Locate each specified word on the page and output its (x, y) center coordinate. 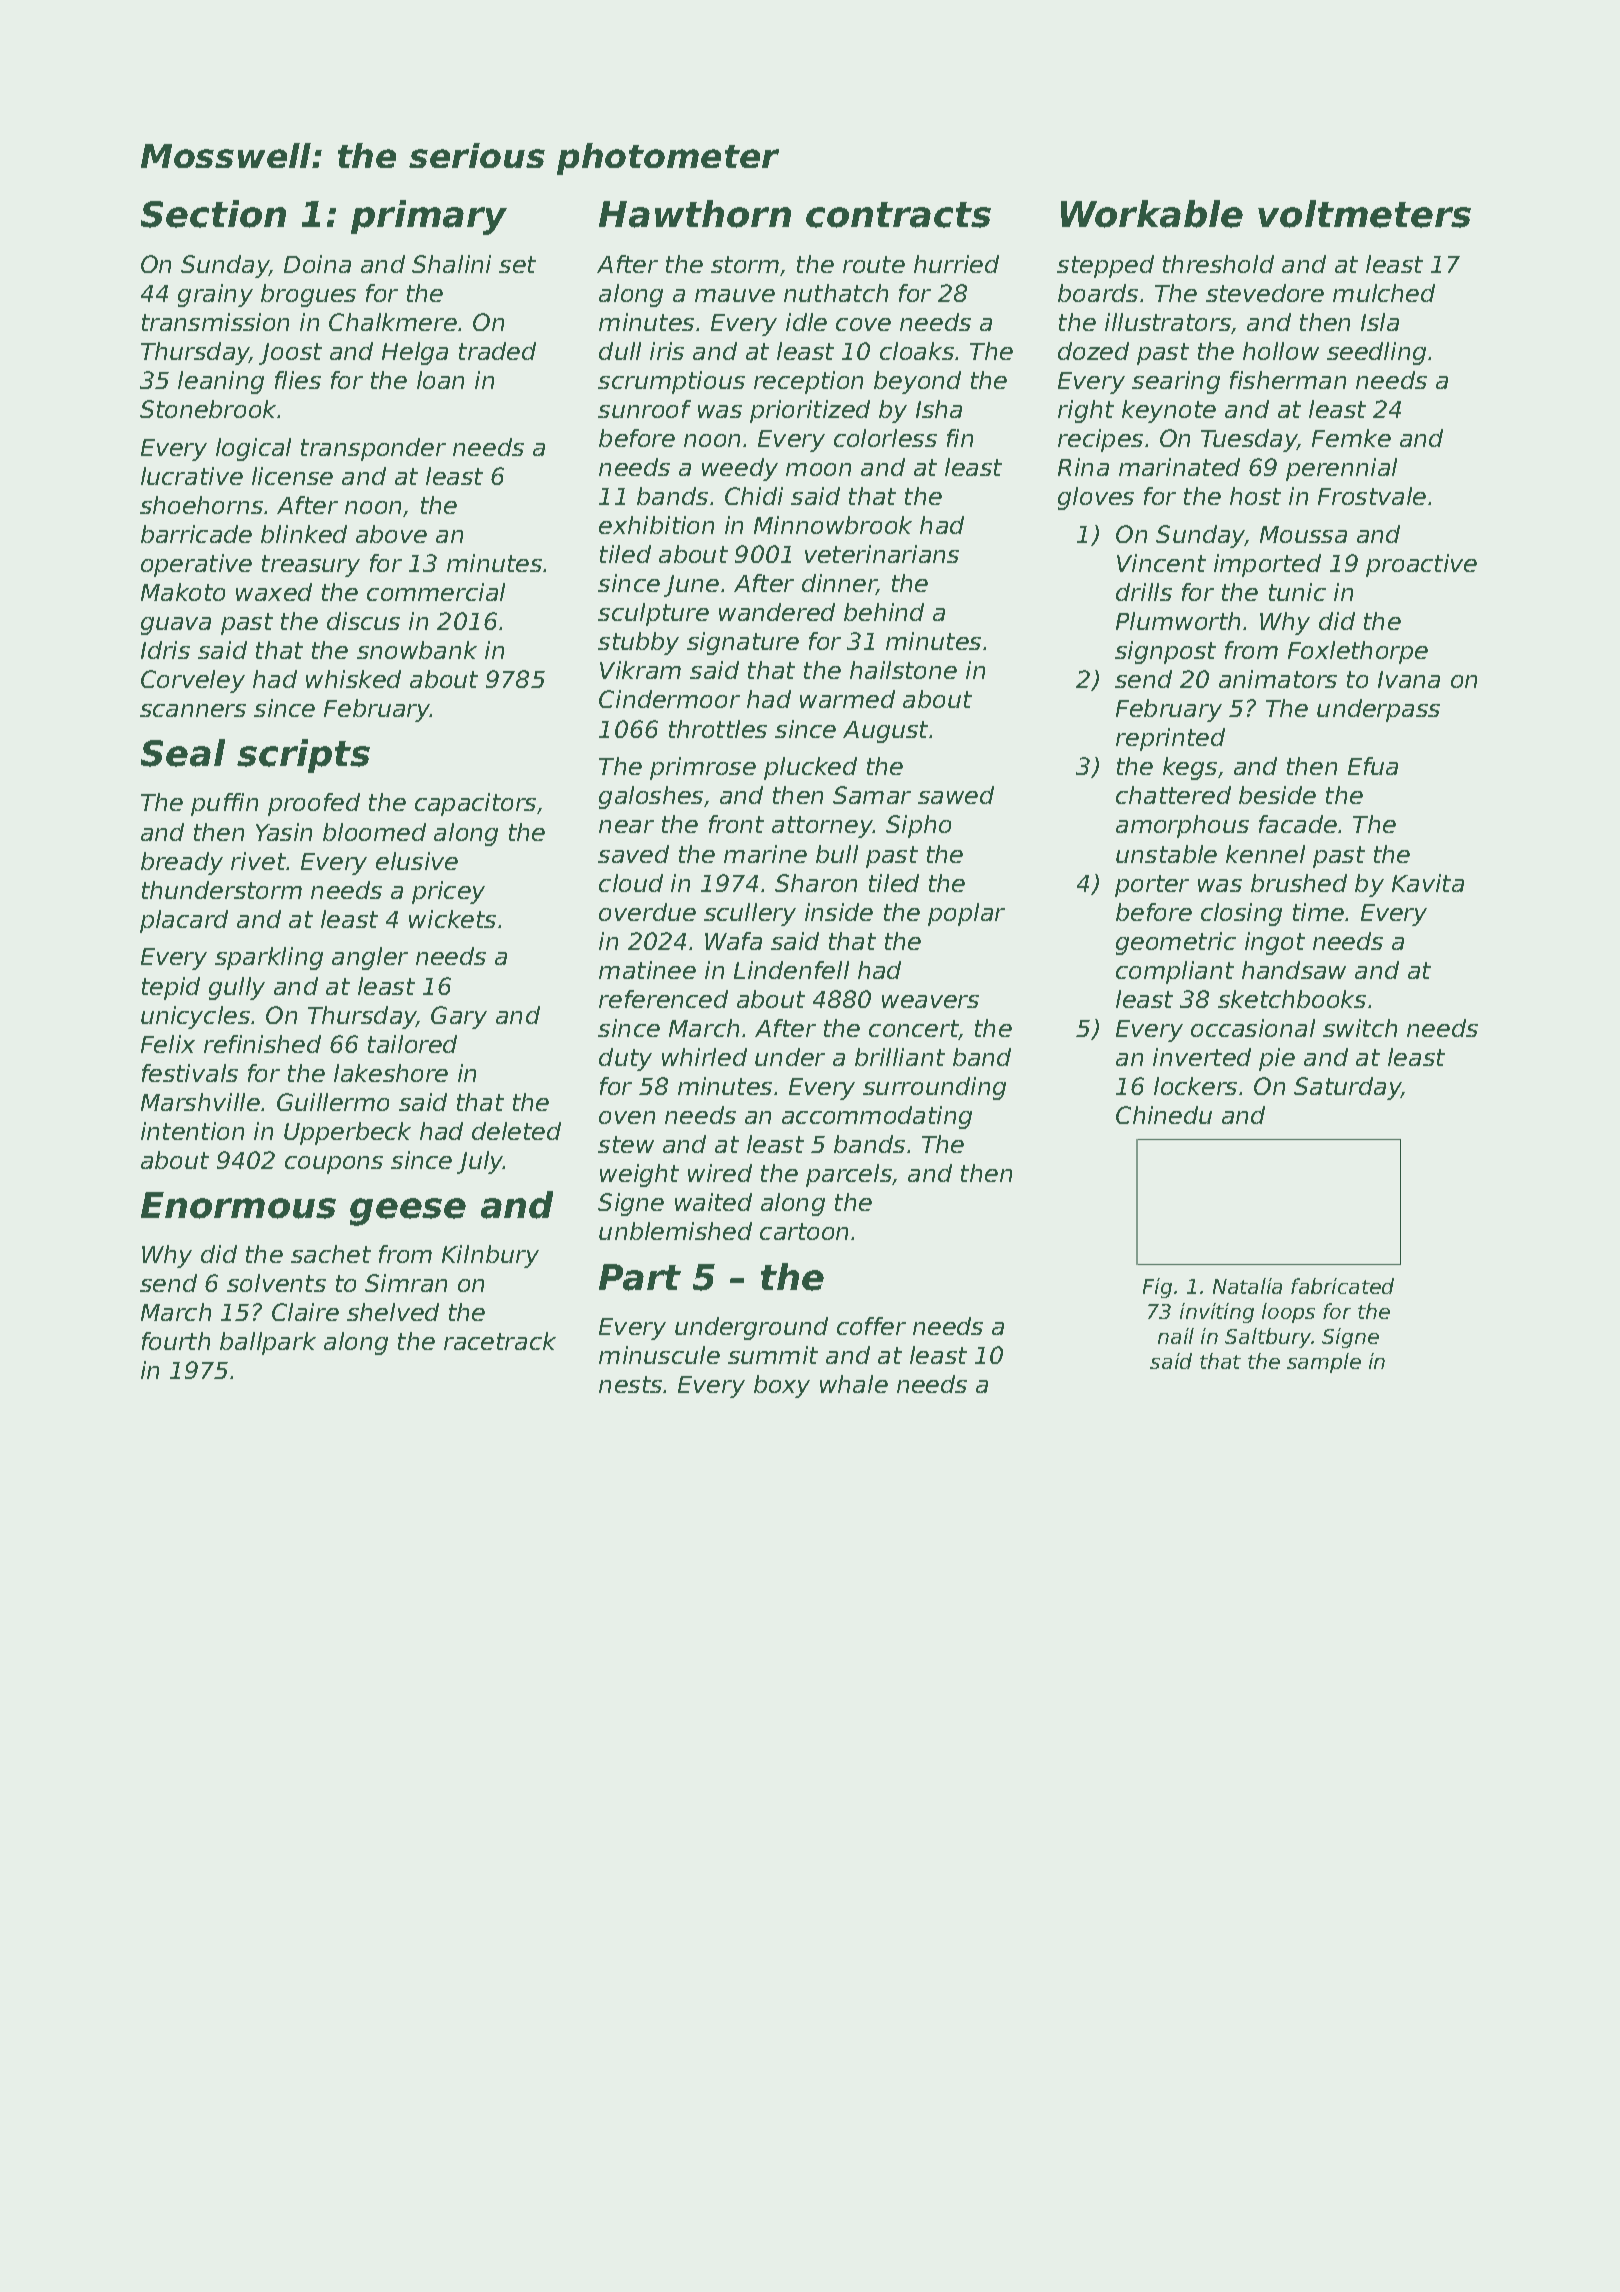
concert (914, 1030)
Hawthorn (695, 214)
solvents (276, 1283)
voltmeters (1364, 214)
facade (1298, 824)
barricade (196, 534)
